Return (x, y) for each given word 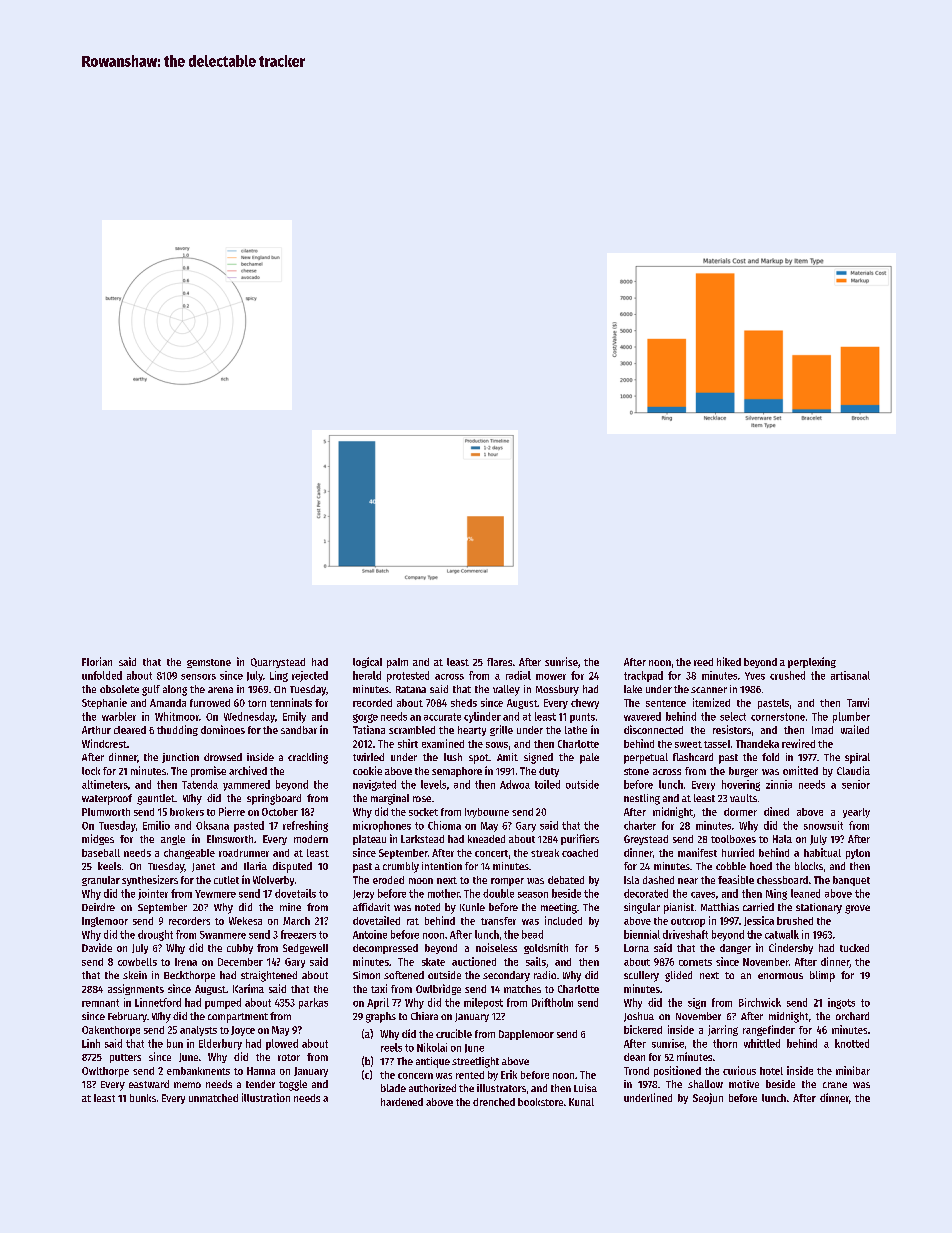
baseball (101, 853)
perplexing (812, 662)
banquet (851, 881)
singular (642, 908)
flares (499, 662)
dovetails (295, 893)
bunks (143, 1098)
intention (442, 866)
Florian (97, 661)
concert (491, 853)
